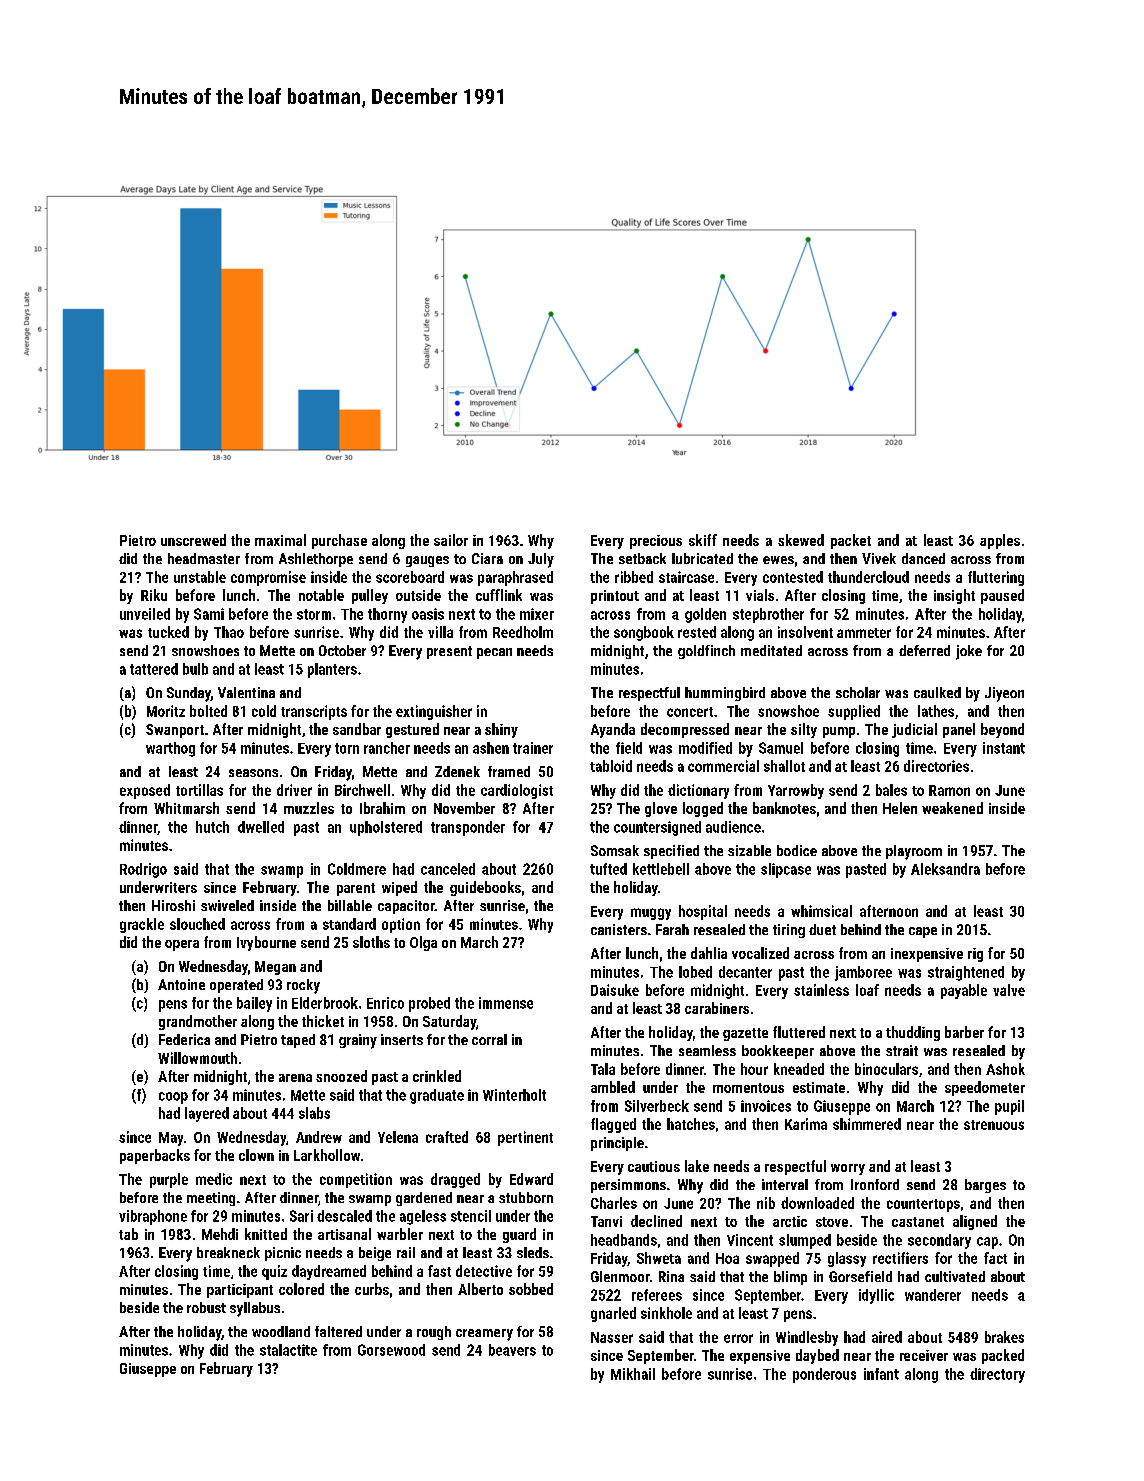  Describe the element at coordinates (633, 1374) in the document. I see `Mikhail` at that location.
